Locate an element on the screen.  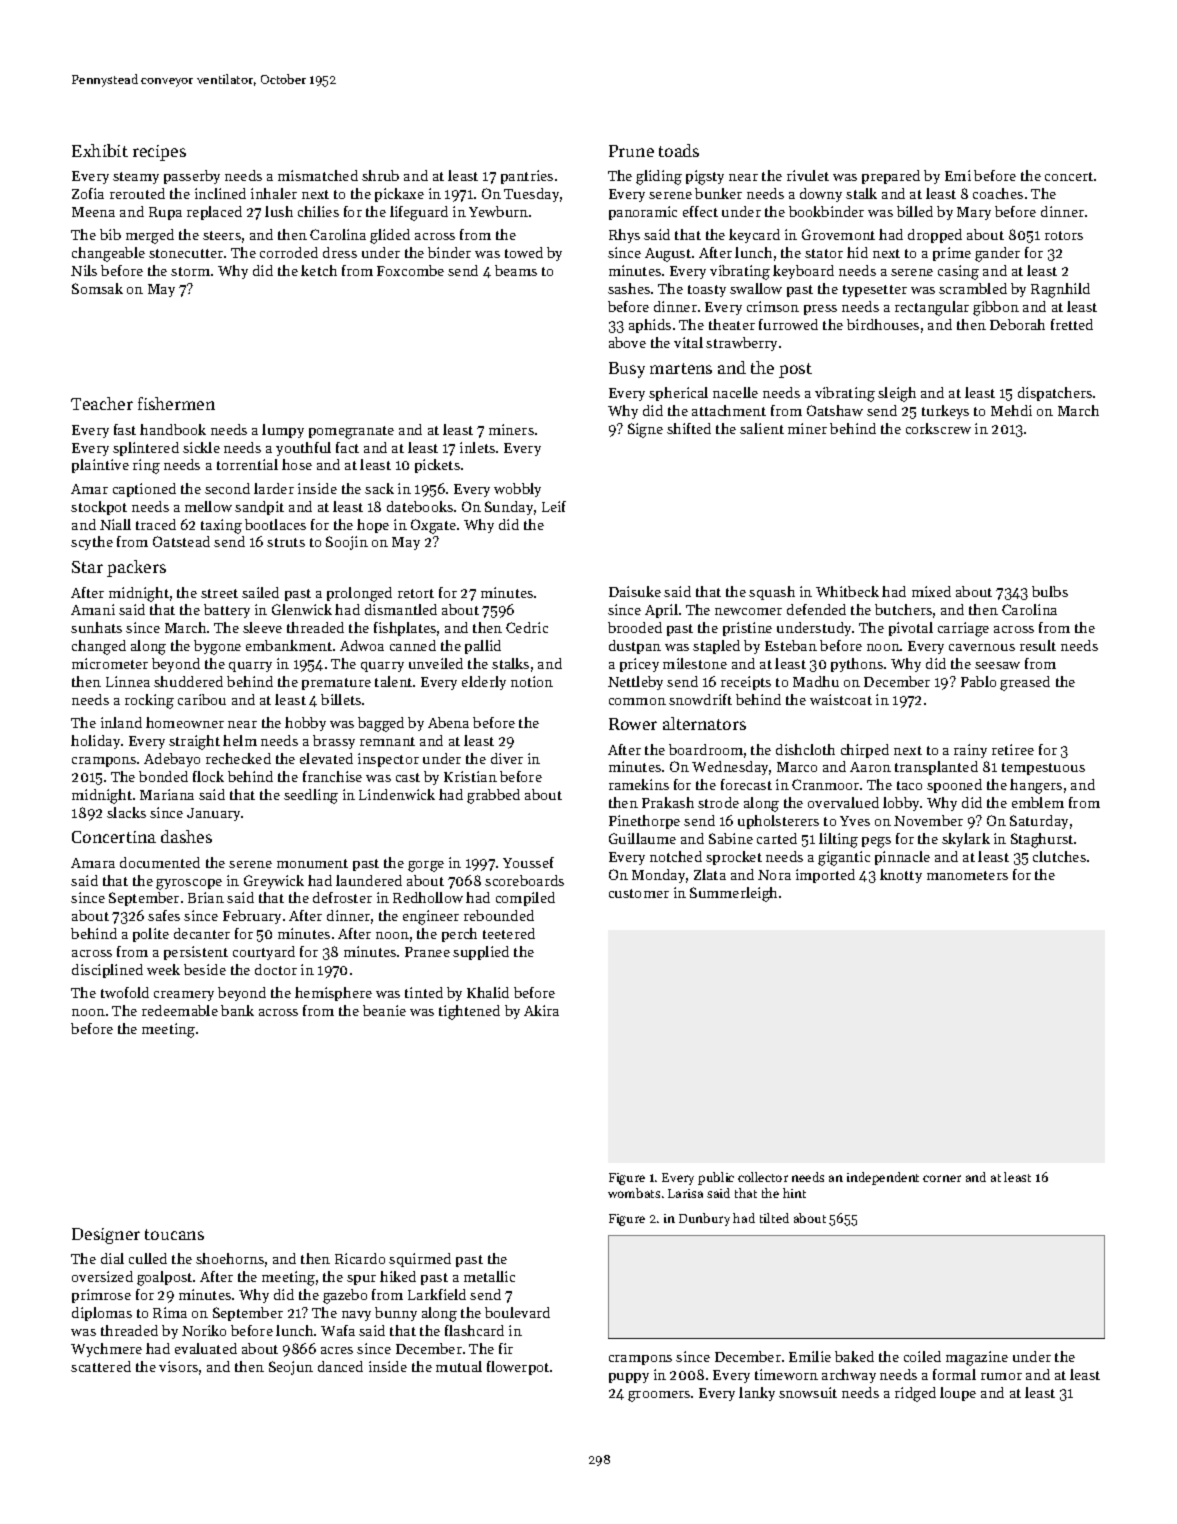
independent is located at coordinates (883, 1178).
